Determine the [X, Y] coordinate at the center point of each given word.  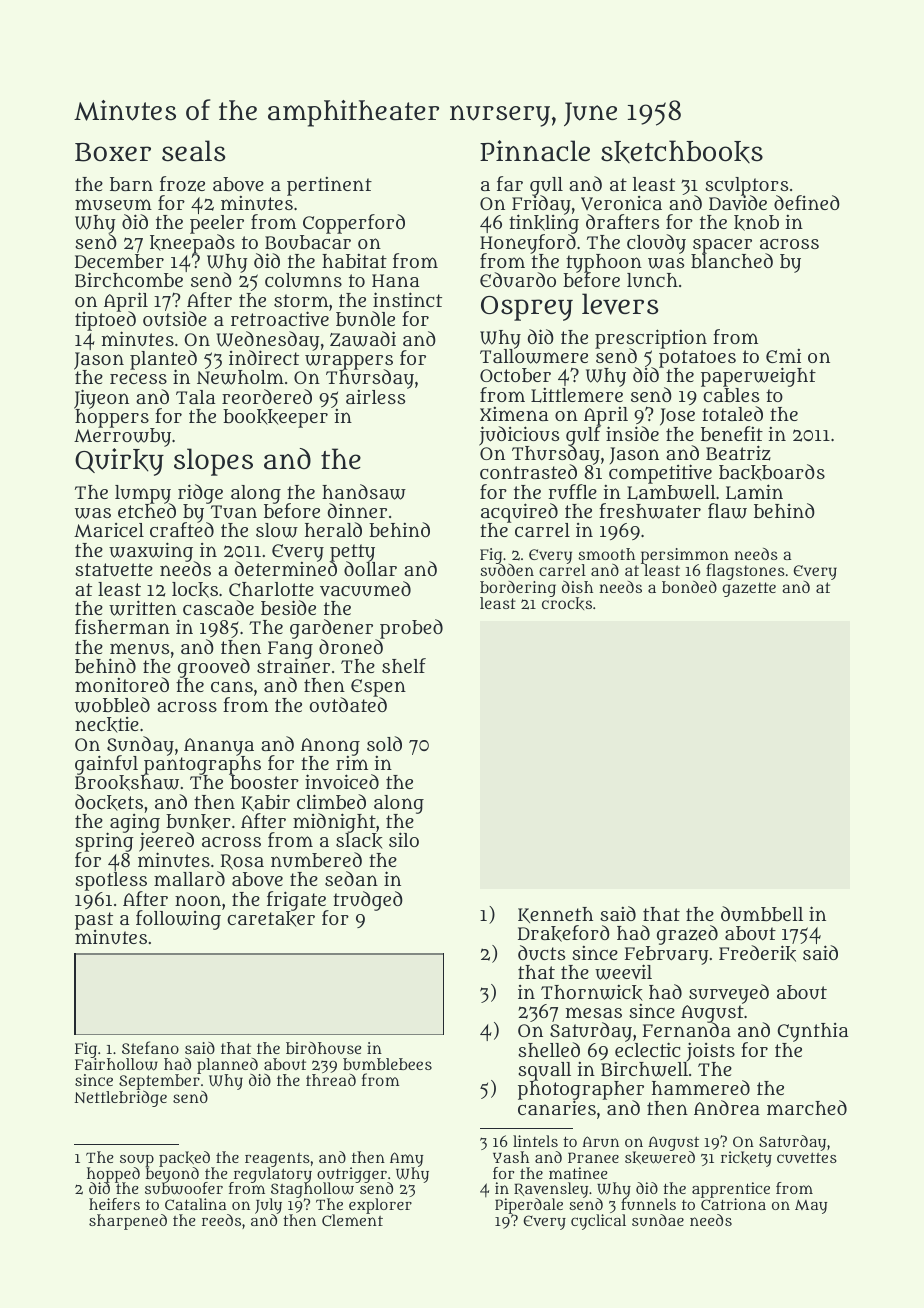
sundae [658, 1220]
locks [195, 590]
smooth [606, 554]
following [178, 920]
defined [807, 202]
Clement [352, 1220]
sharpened [128, 1222]
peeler [217, 224]
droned [351, 646]
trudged [368, 901]
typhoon [604, 263]
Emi [783, 356]
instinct [407, 299]
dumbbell [762, 914]
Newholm [240, 377]
